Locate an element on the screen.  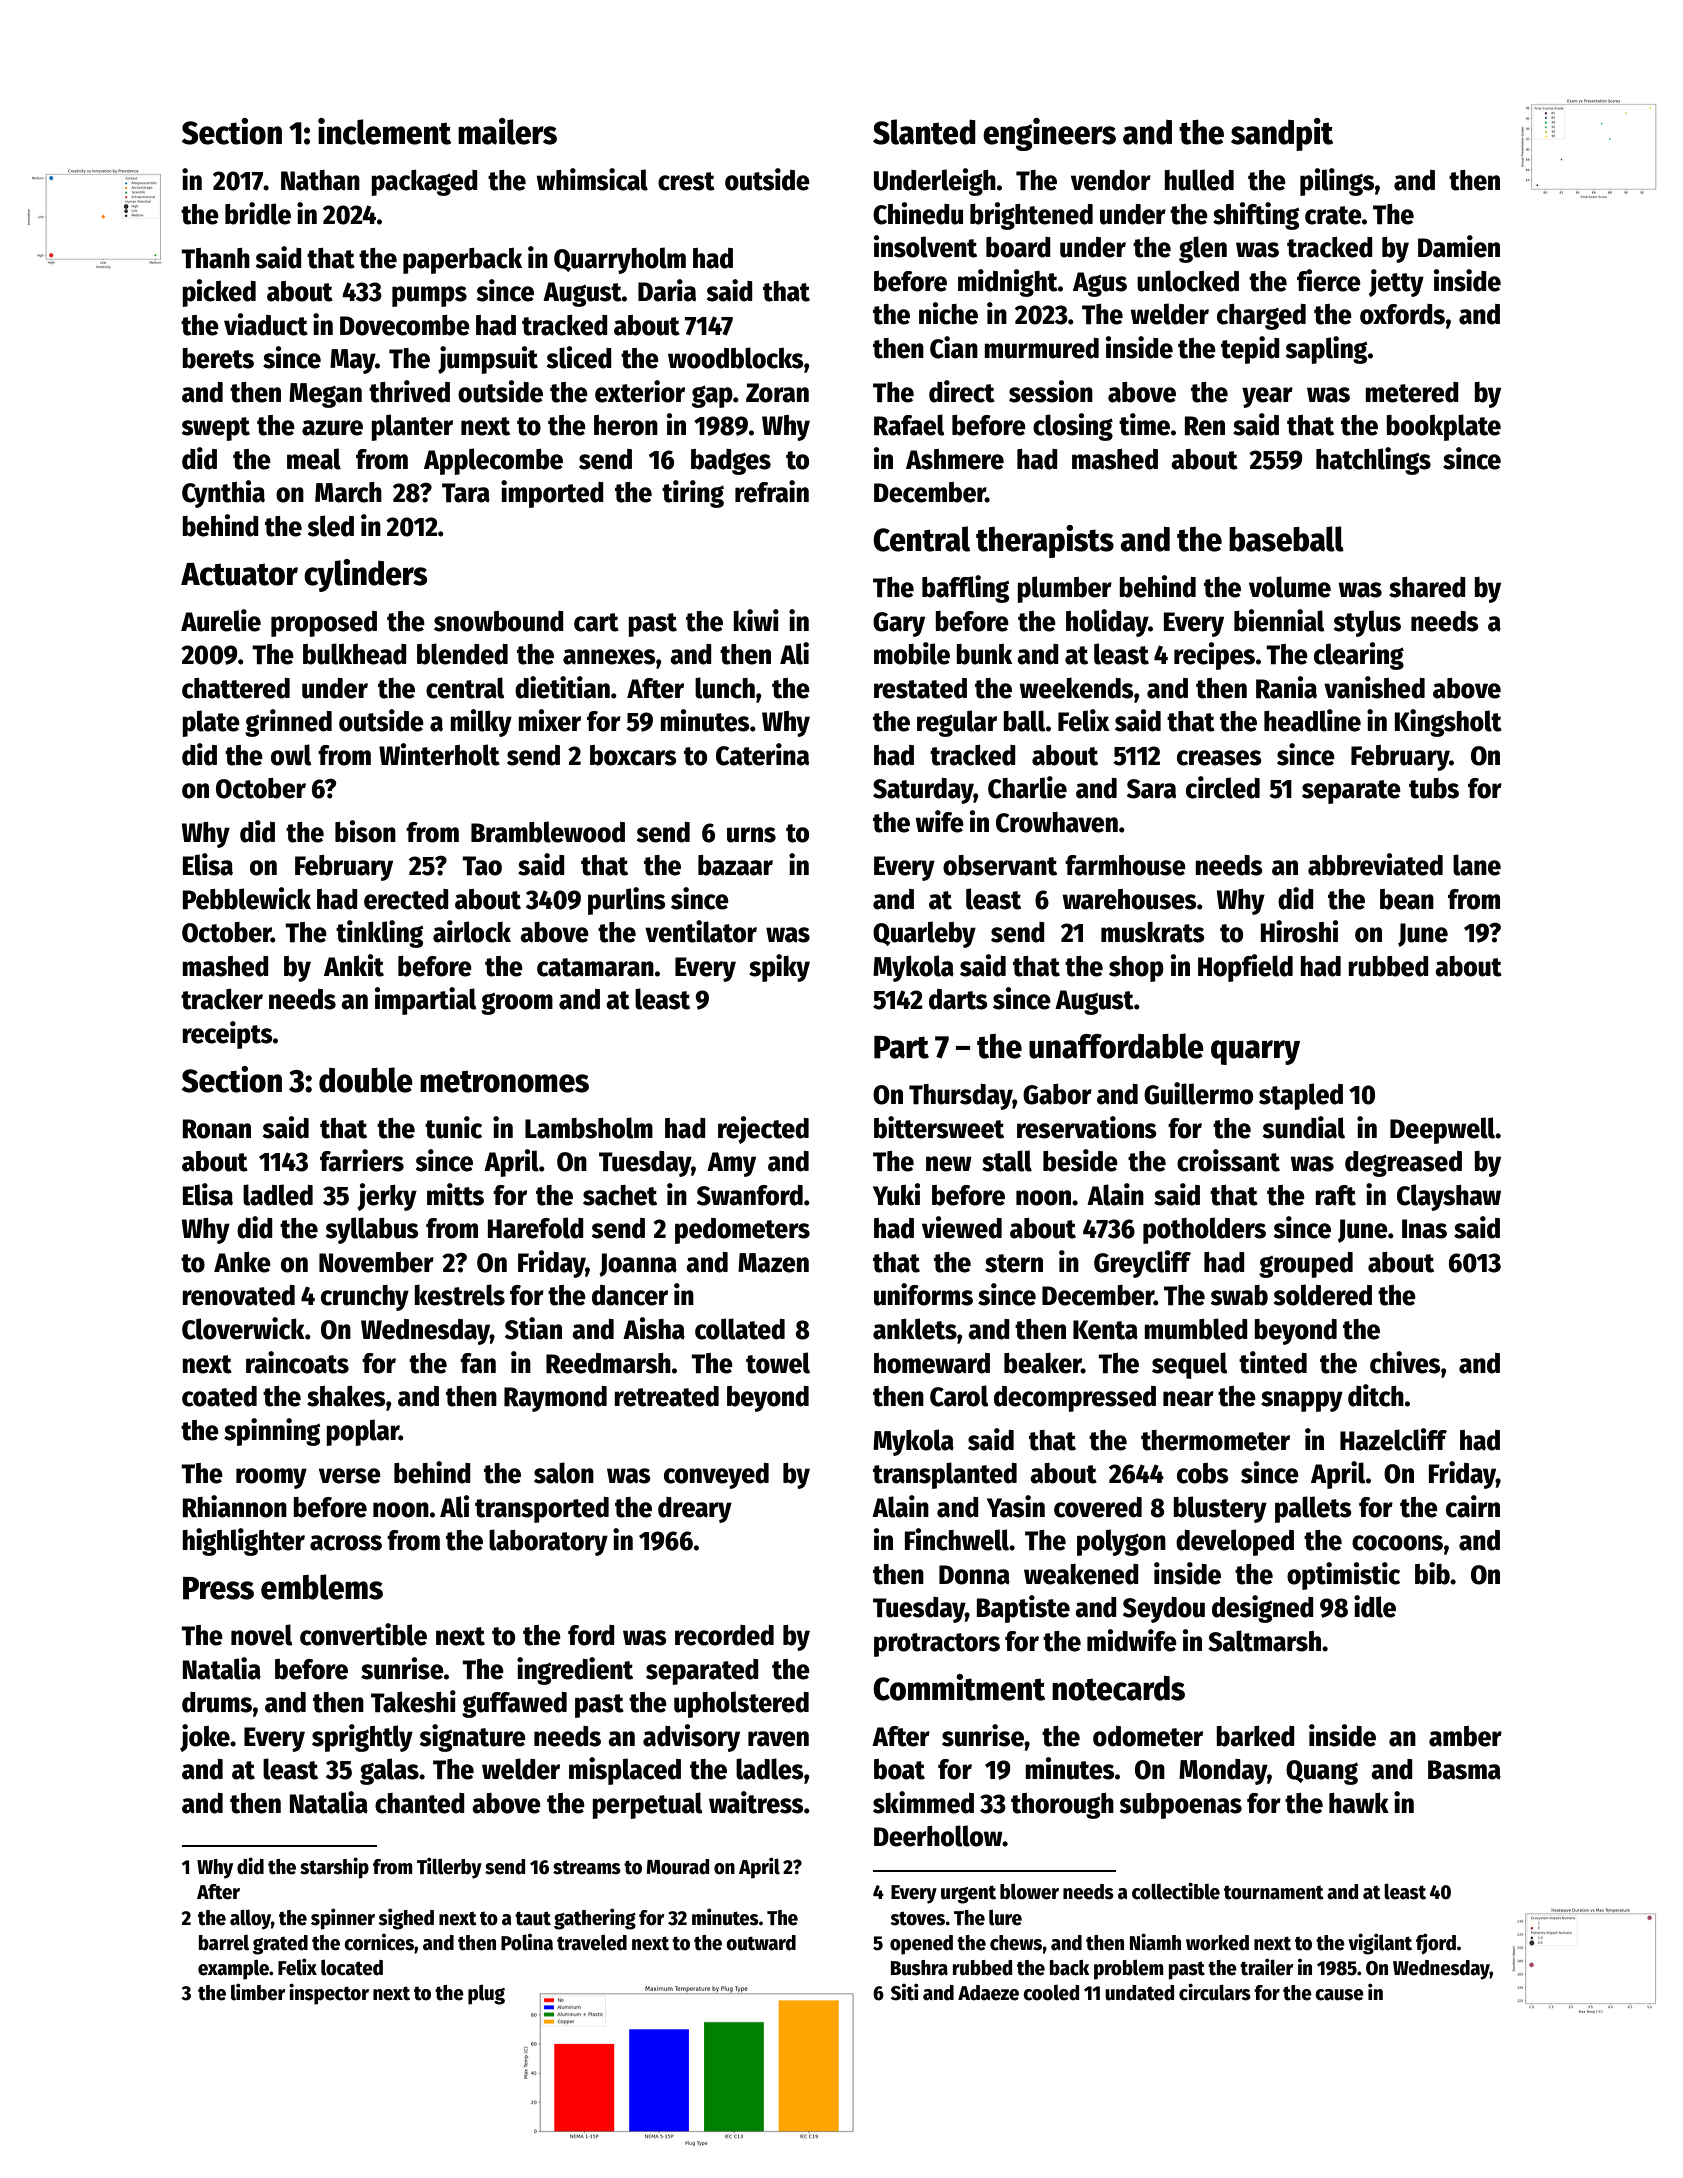
owl is located at coordinates (291, 755).
